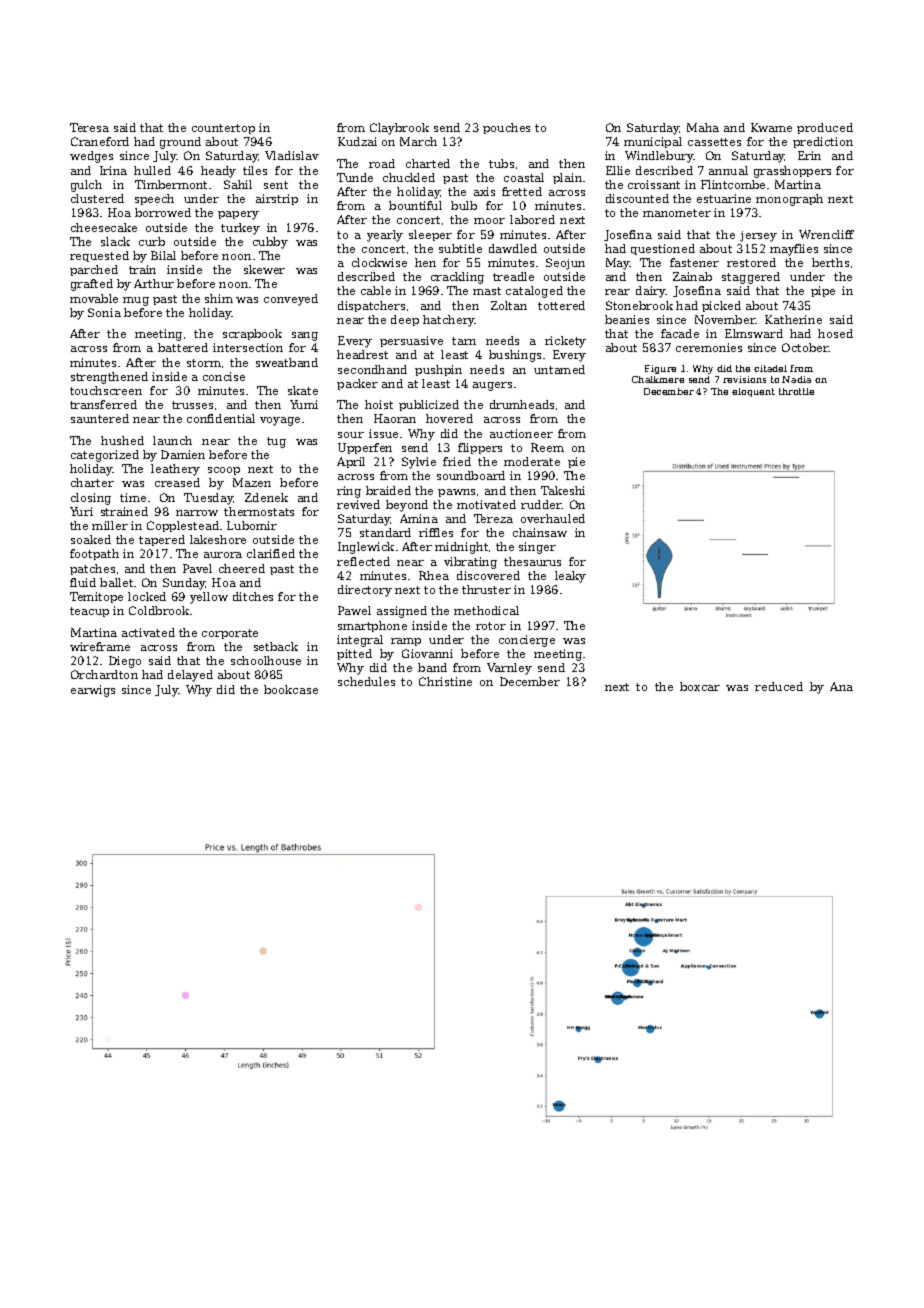 This image has height=1308, width=924. Describe the element at coordinates (264, 269) in the image. I see `skewer` at that location.
